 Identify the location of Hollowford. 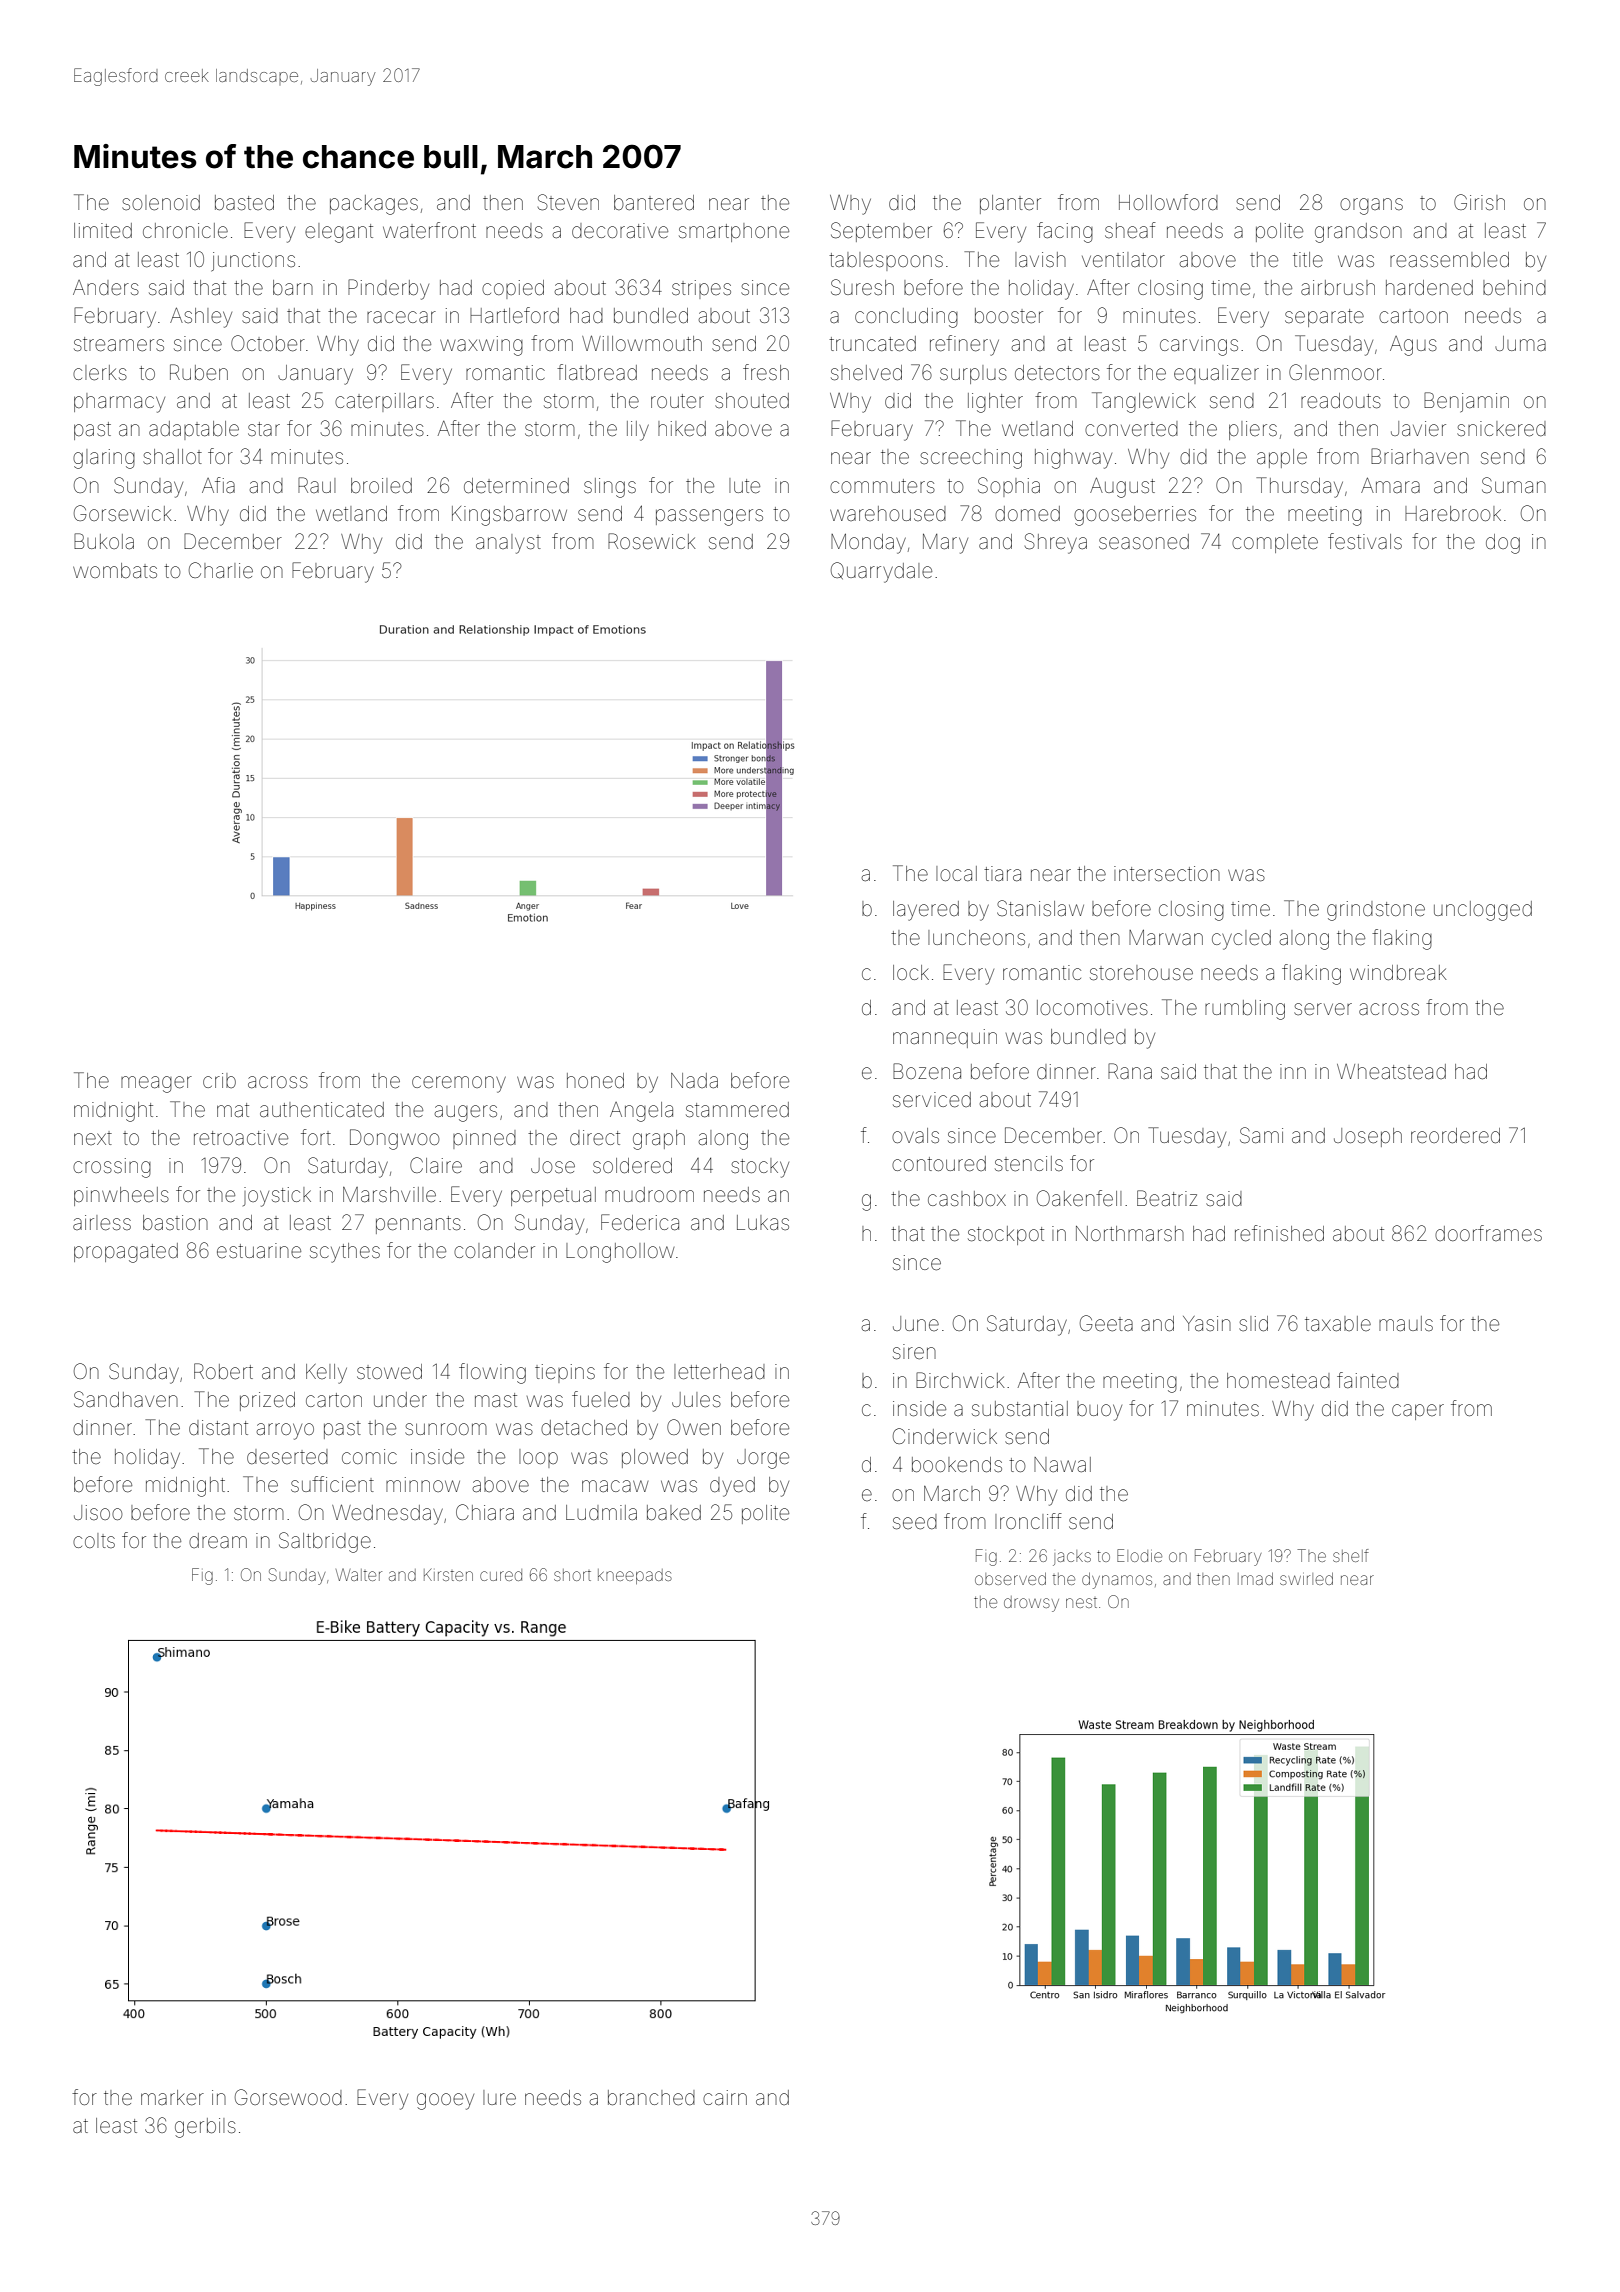
(1168, 202).
